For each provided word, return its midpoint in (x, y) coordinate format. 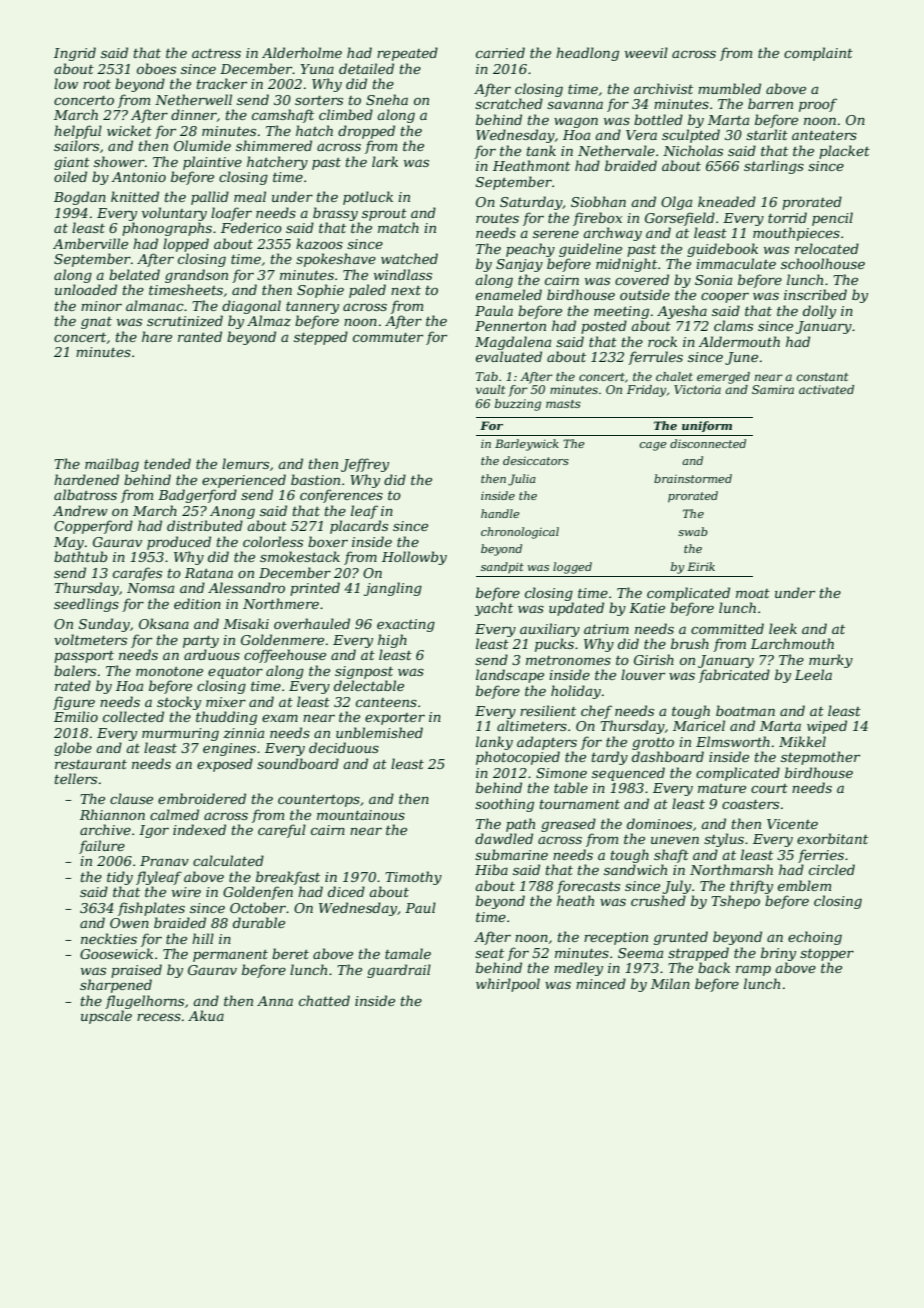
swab (693, 531)
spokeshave (336, 260)
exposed (225, 765)
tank (541, 150)
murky (831, 661)
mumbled (729, 88)
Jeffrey (365, 465)
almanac (155, 305)
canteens (386, 702)
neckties (109, 938)
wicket (129, 130)
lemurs (245, 463)
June (741, 358)
